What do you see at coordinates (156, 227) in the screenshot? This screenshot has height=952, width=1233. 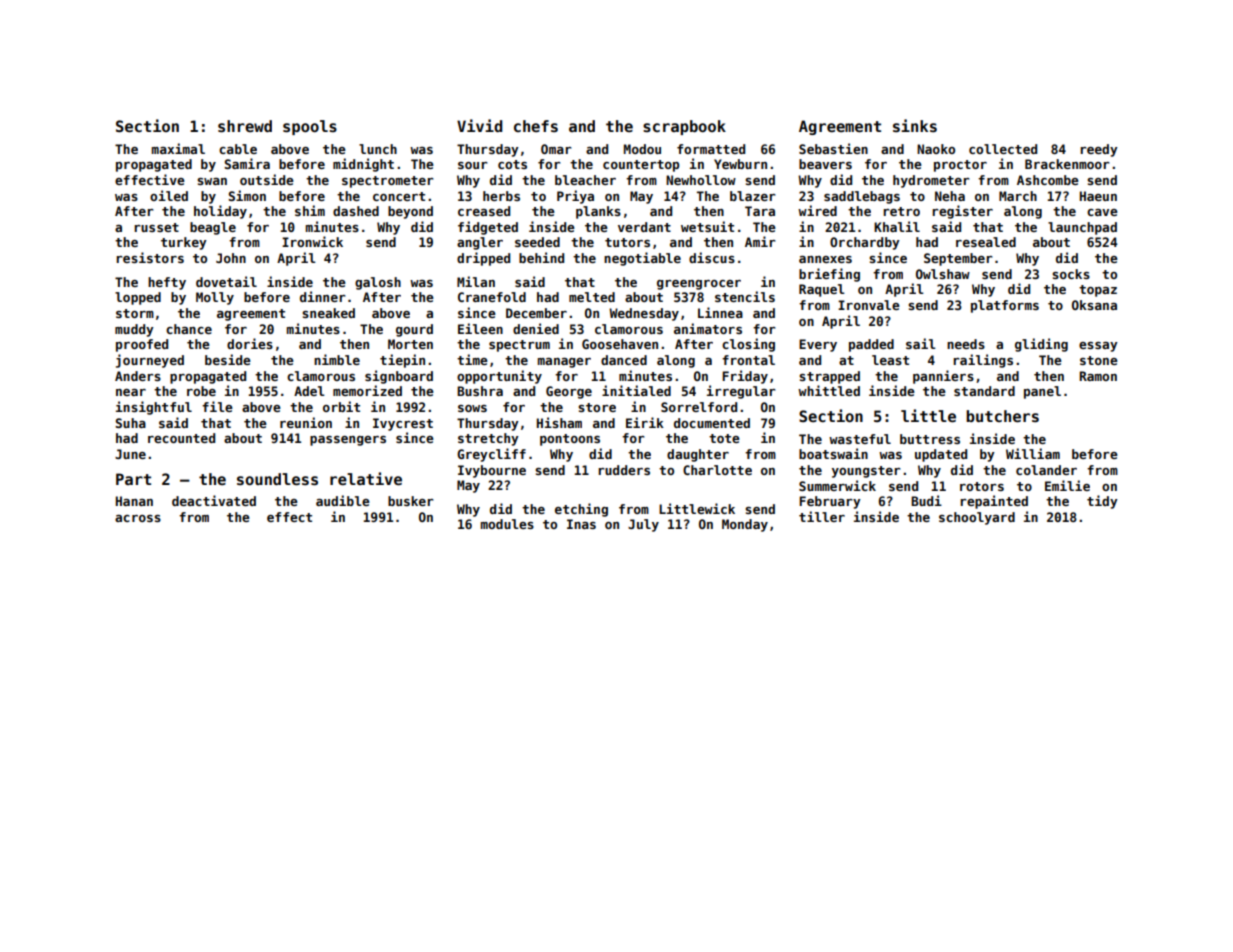 I see `russet` at bounding box center [156, 227].
